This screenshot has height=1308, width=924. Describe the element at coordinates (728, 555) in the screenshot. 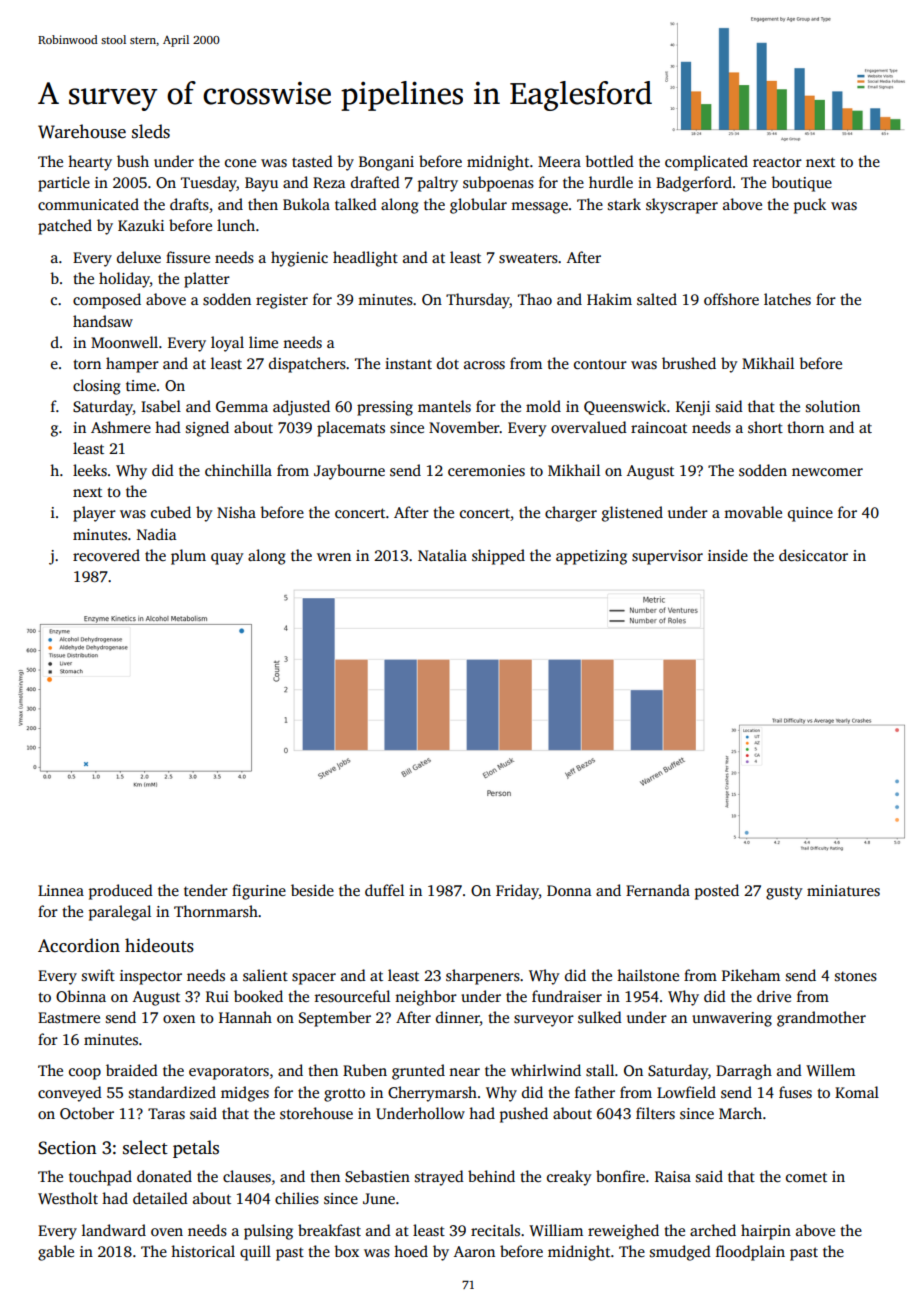

I see `inside` at that location.
